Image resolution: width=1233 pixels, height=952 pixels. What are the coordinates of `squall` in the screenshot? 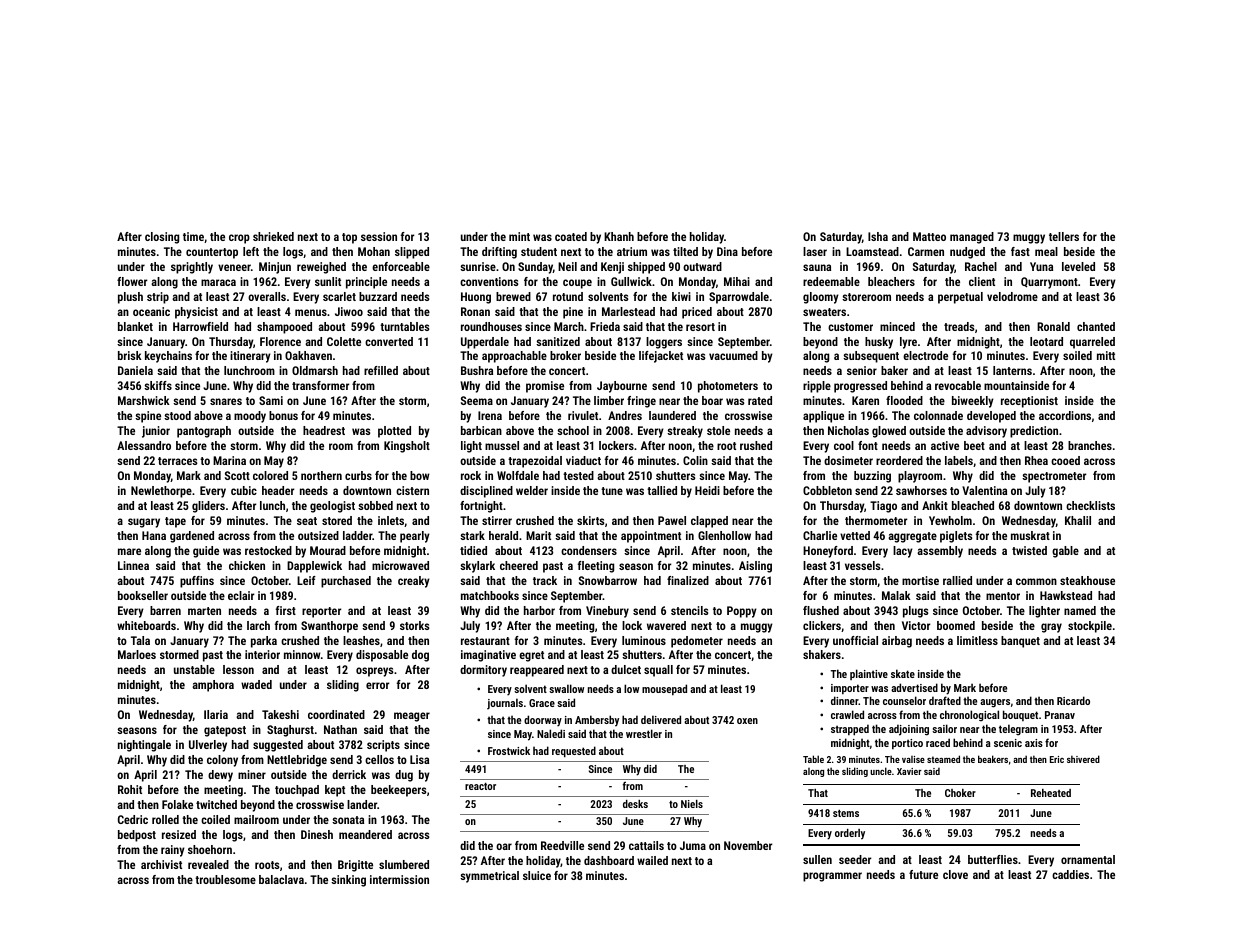 It's located at (658, 671).
